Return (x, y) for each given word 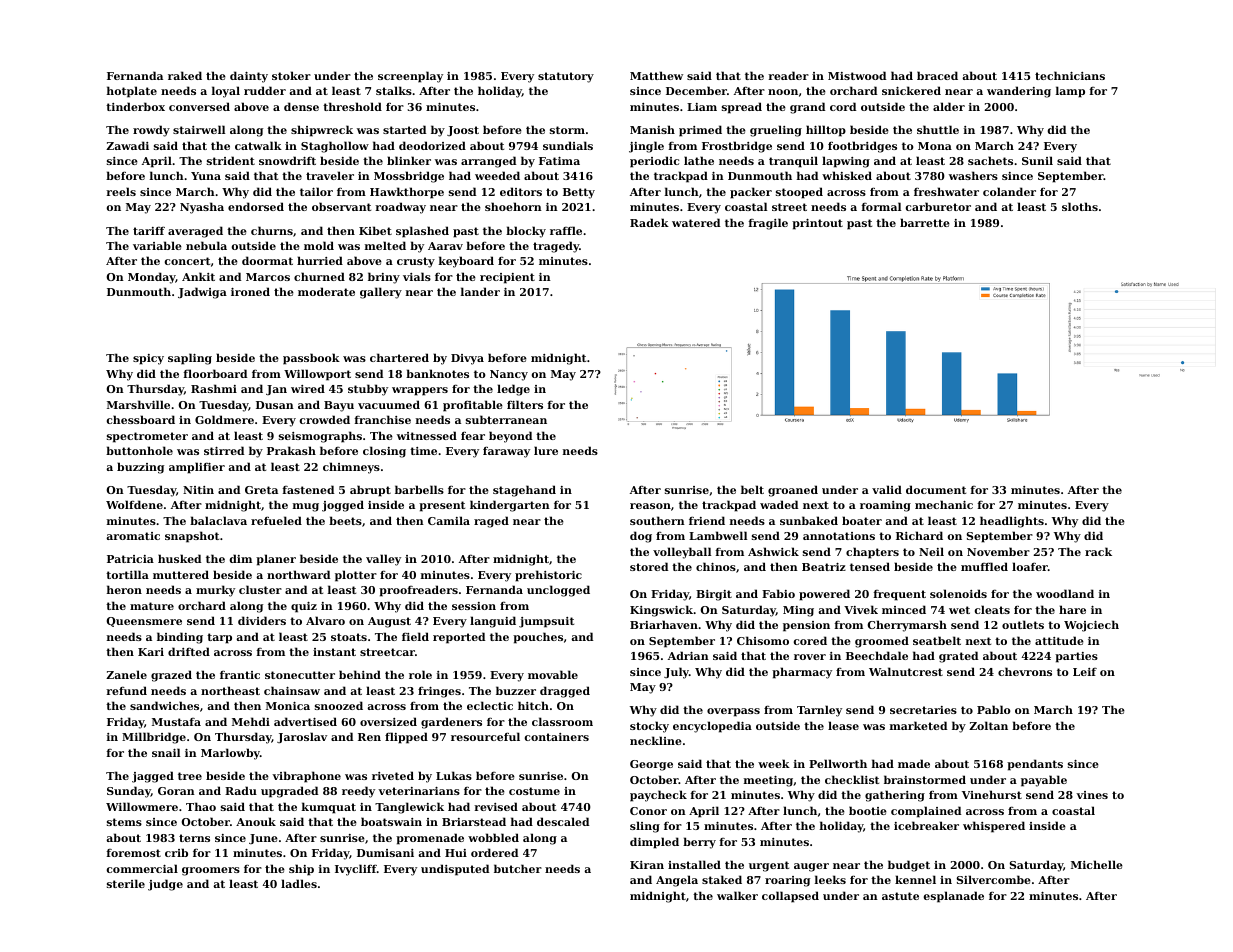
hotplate (132, 92)
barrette (925, 222)
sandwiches (164, 705)
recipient (507, 278)
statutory (566, 77)
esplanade (954, 897)
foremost (133, 853)
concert (187, 261)
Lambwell (718, 535)
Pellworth (838, 763)
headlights (1012, 522)
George (651, 765)
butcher (518, 868)
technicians (1070, 75)
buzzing (140, 468)
